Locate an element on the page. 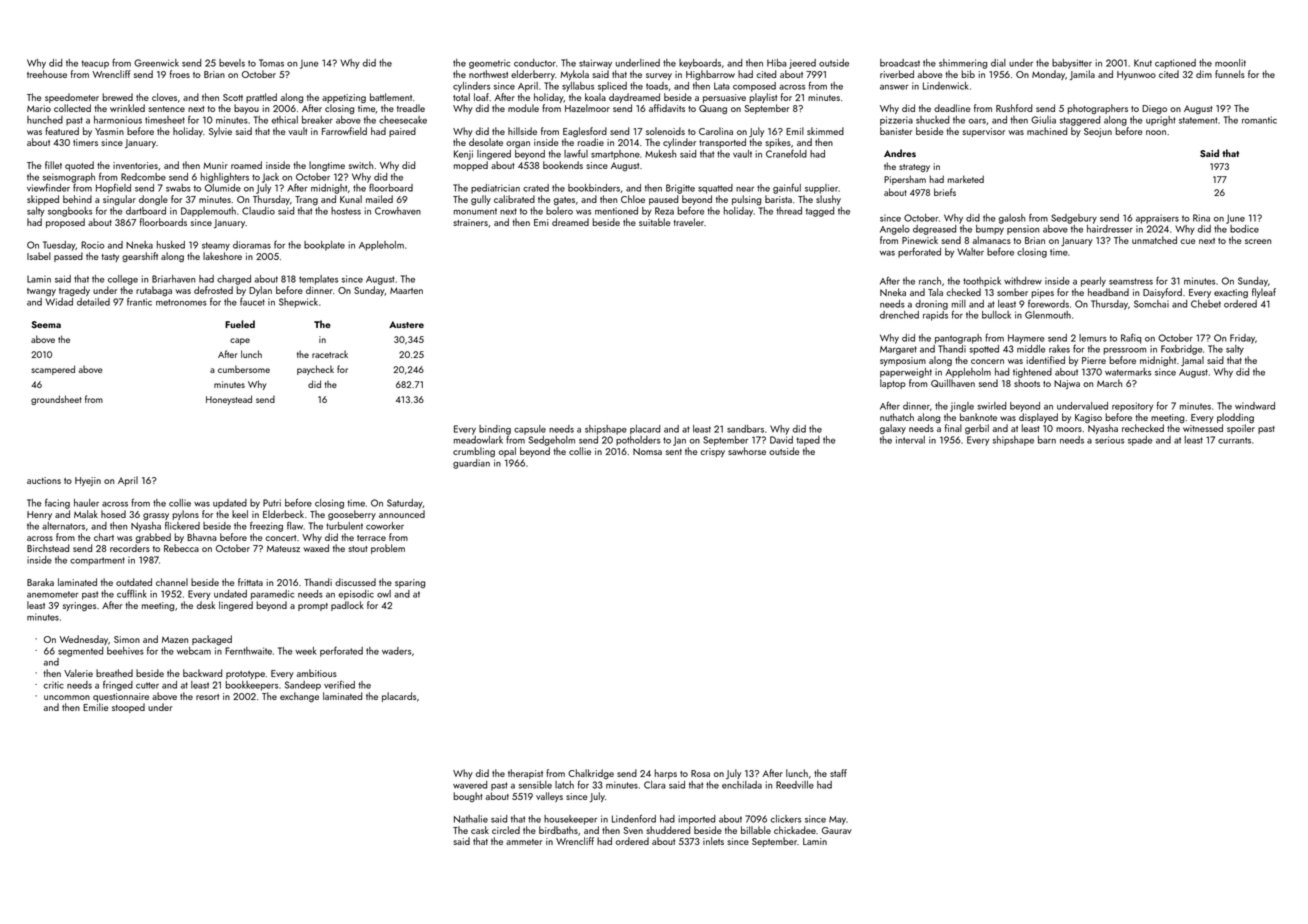 Image resolution: width=1308 pixels, height=924 pixels. moonlit is located at coordinates (1230, 63).
